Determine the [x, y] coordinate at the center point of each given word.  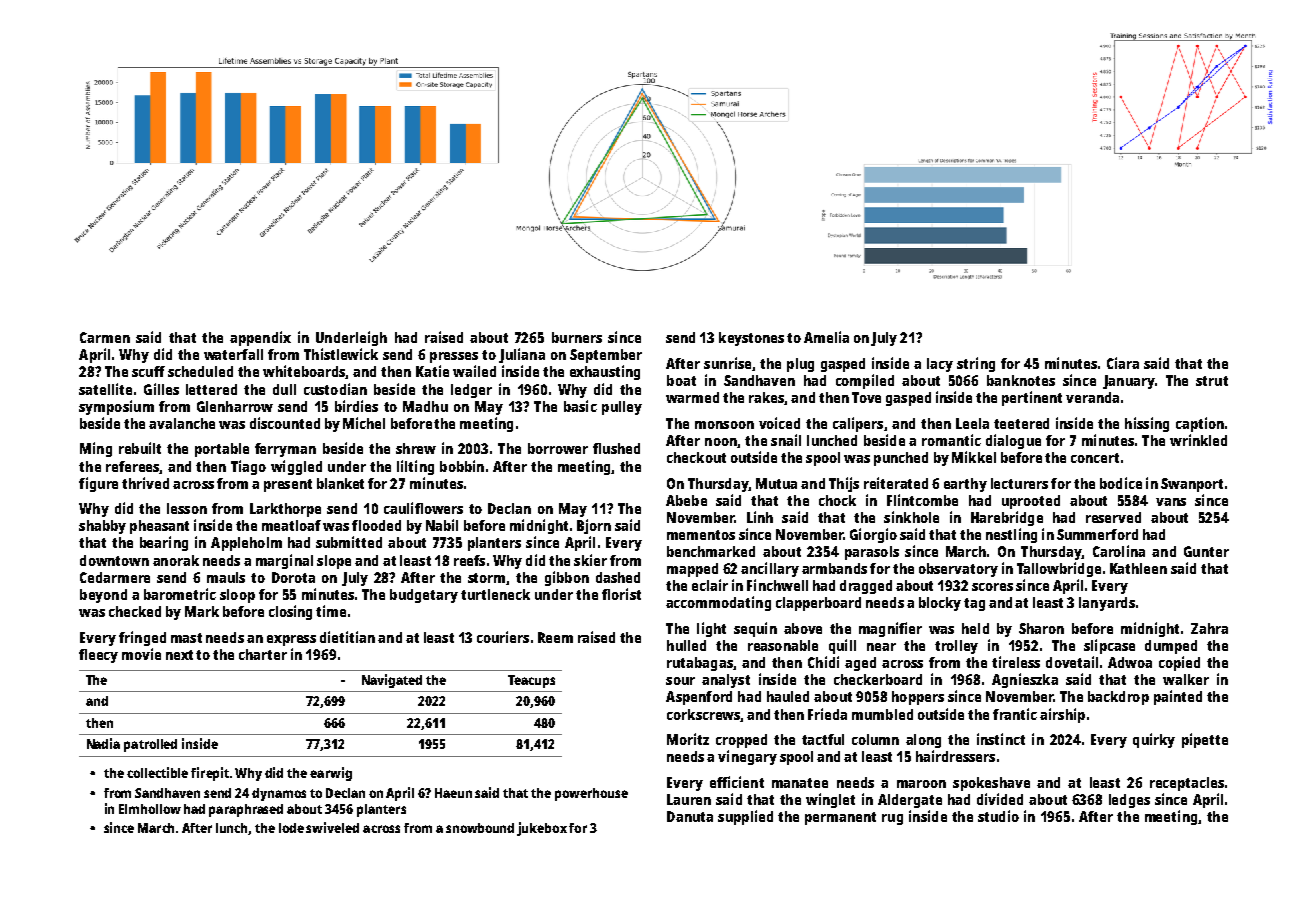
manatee [800, 783]
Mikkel [974, 457]
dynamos [279, 794]
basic [580, 406]
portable [222, 450]
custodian [335, 389]
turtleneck [495, 594]
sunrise [727, 363]
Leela [972, 423]
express [291, 640]
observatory [958, 570]
